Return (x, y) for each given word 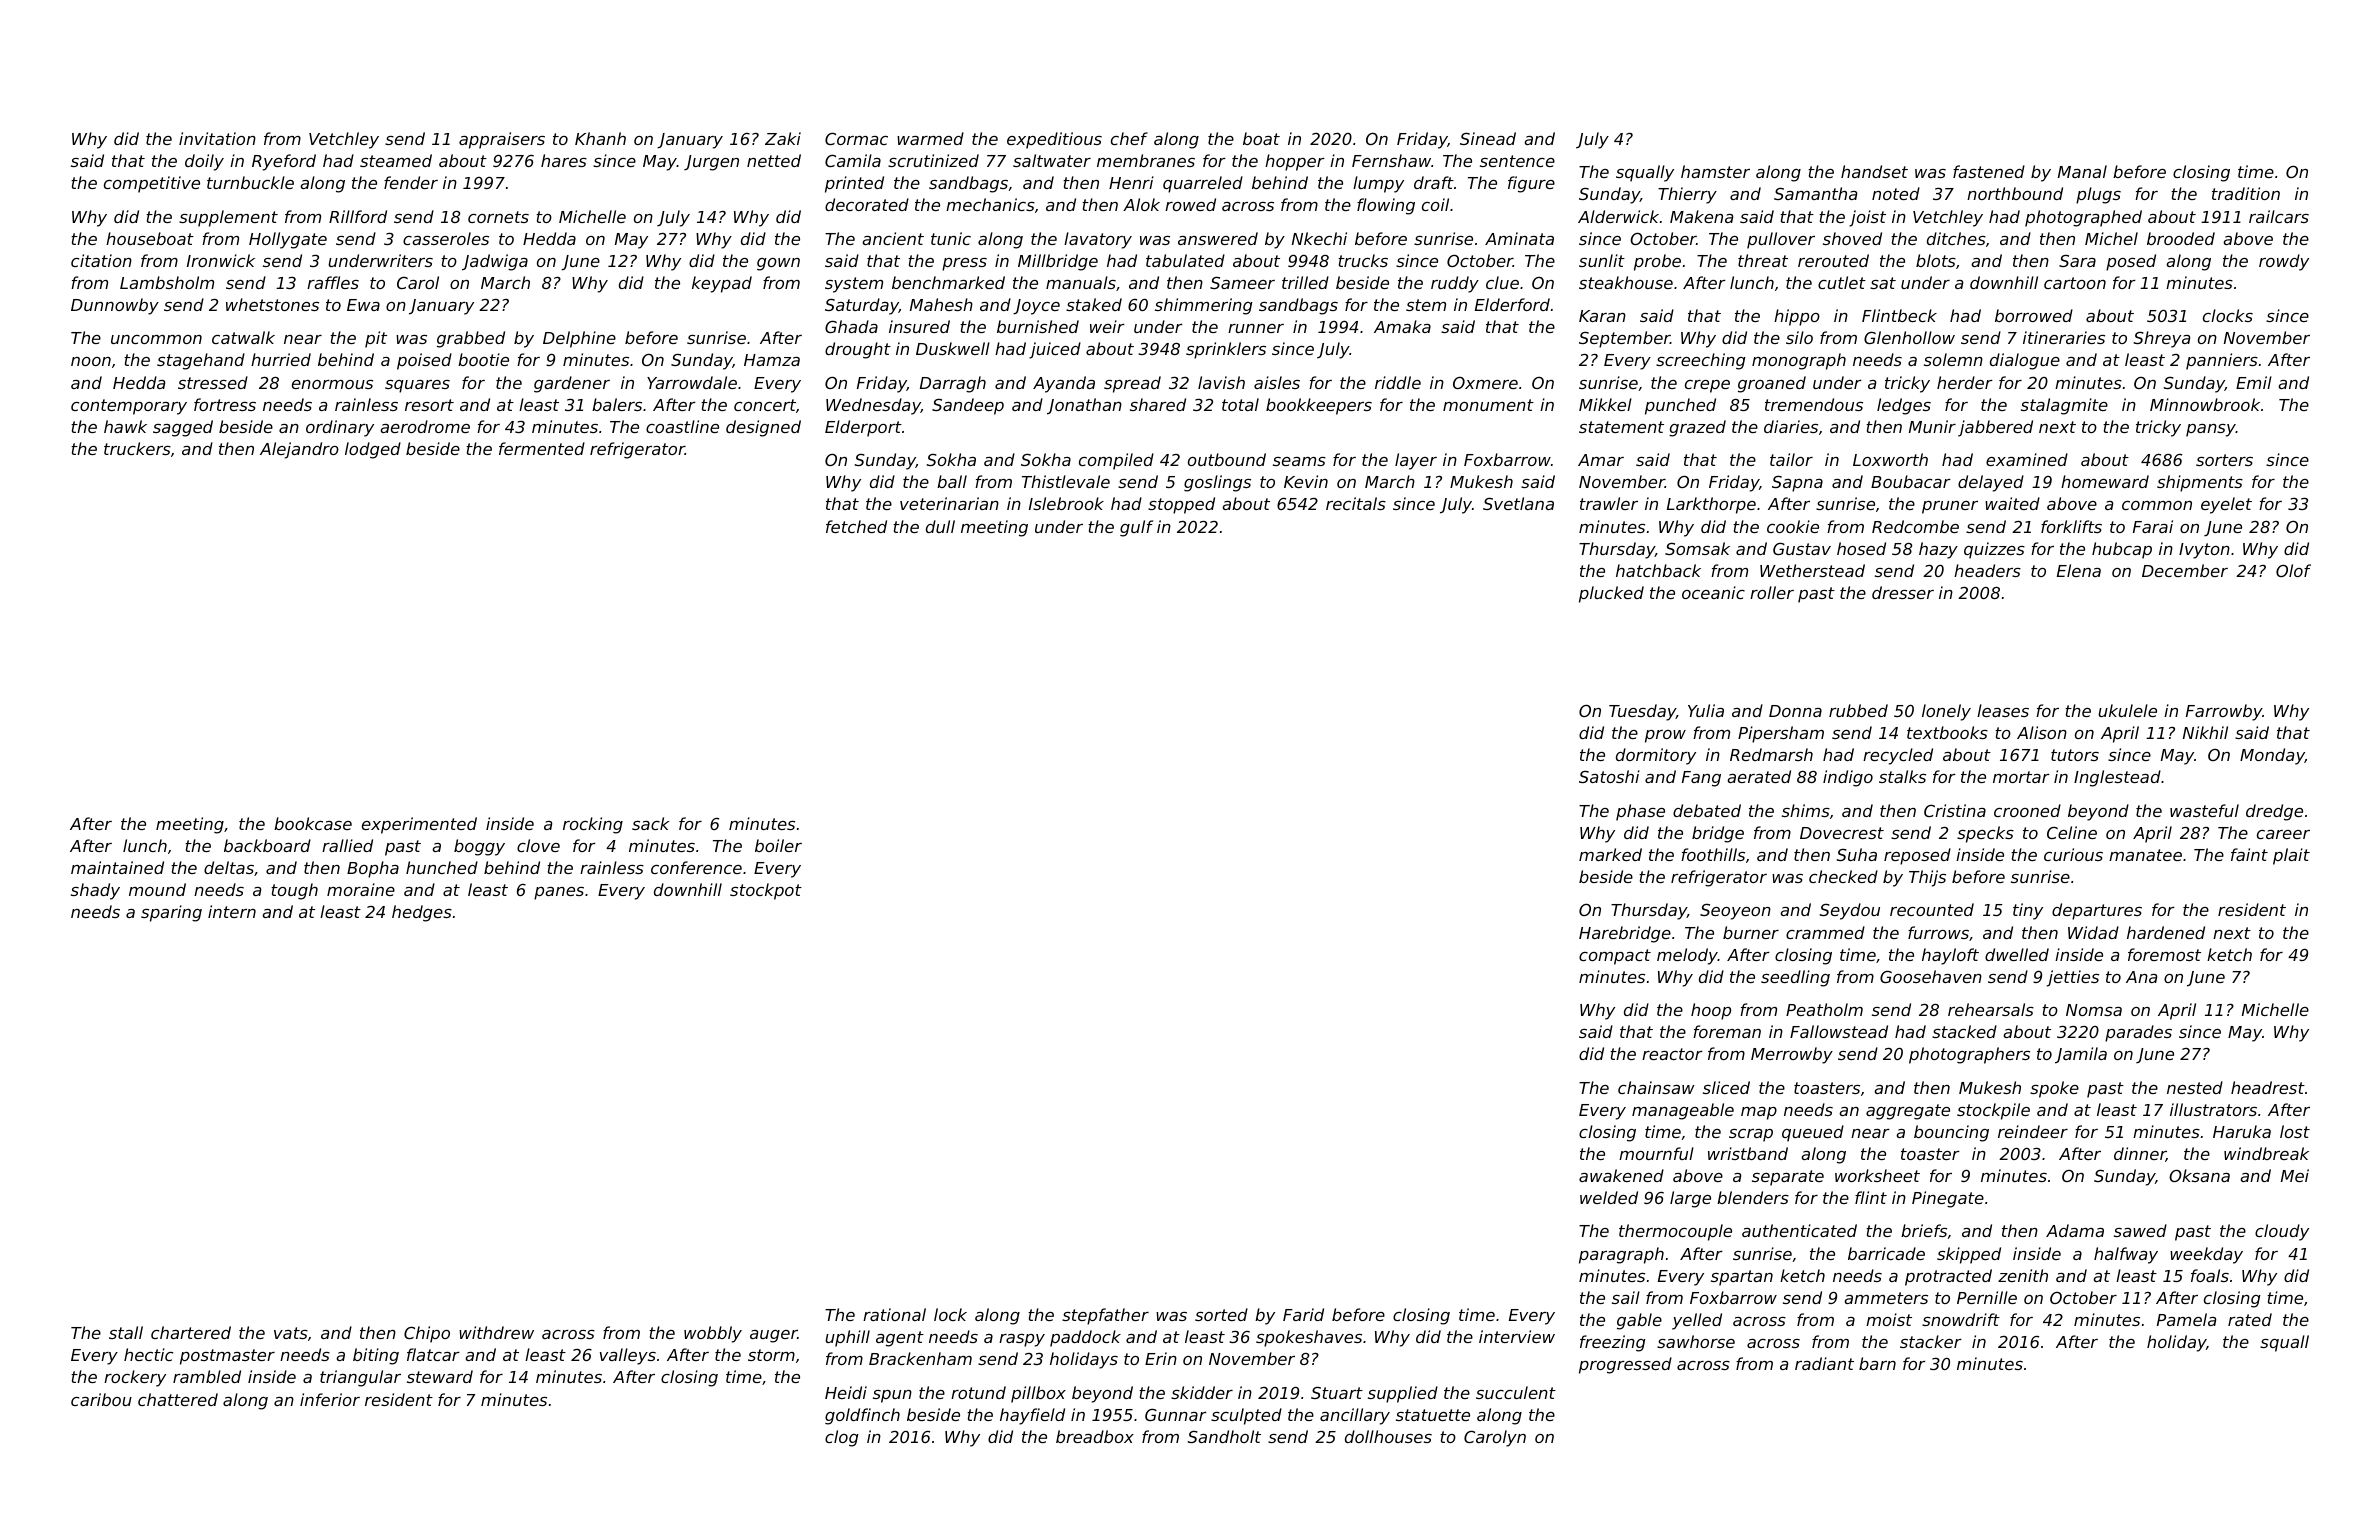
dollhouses (1388, 1436)
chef (1129, 138)
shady (95, 891)
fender (411, 182)
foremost (2164, 954)
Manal (2082, 171)
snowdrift (1961, 1319)
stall (126, 1332)
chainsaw (1656, 1087)
